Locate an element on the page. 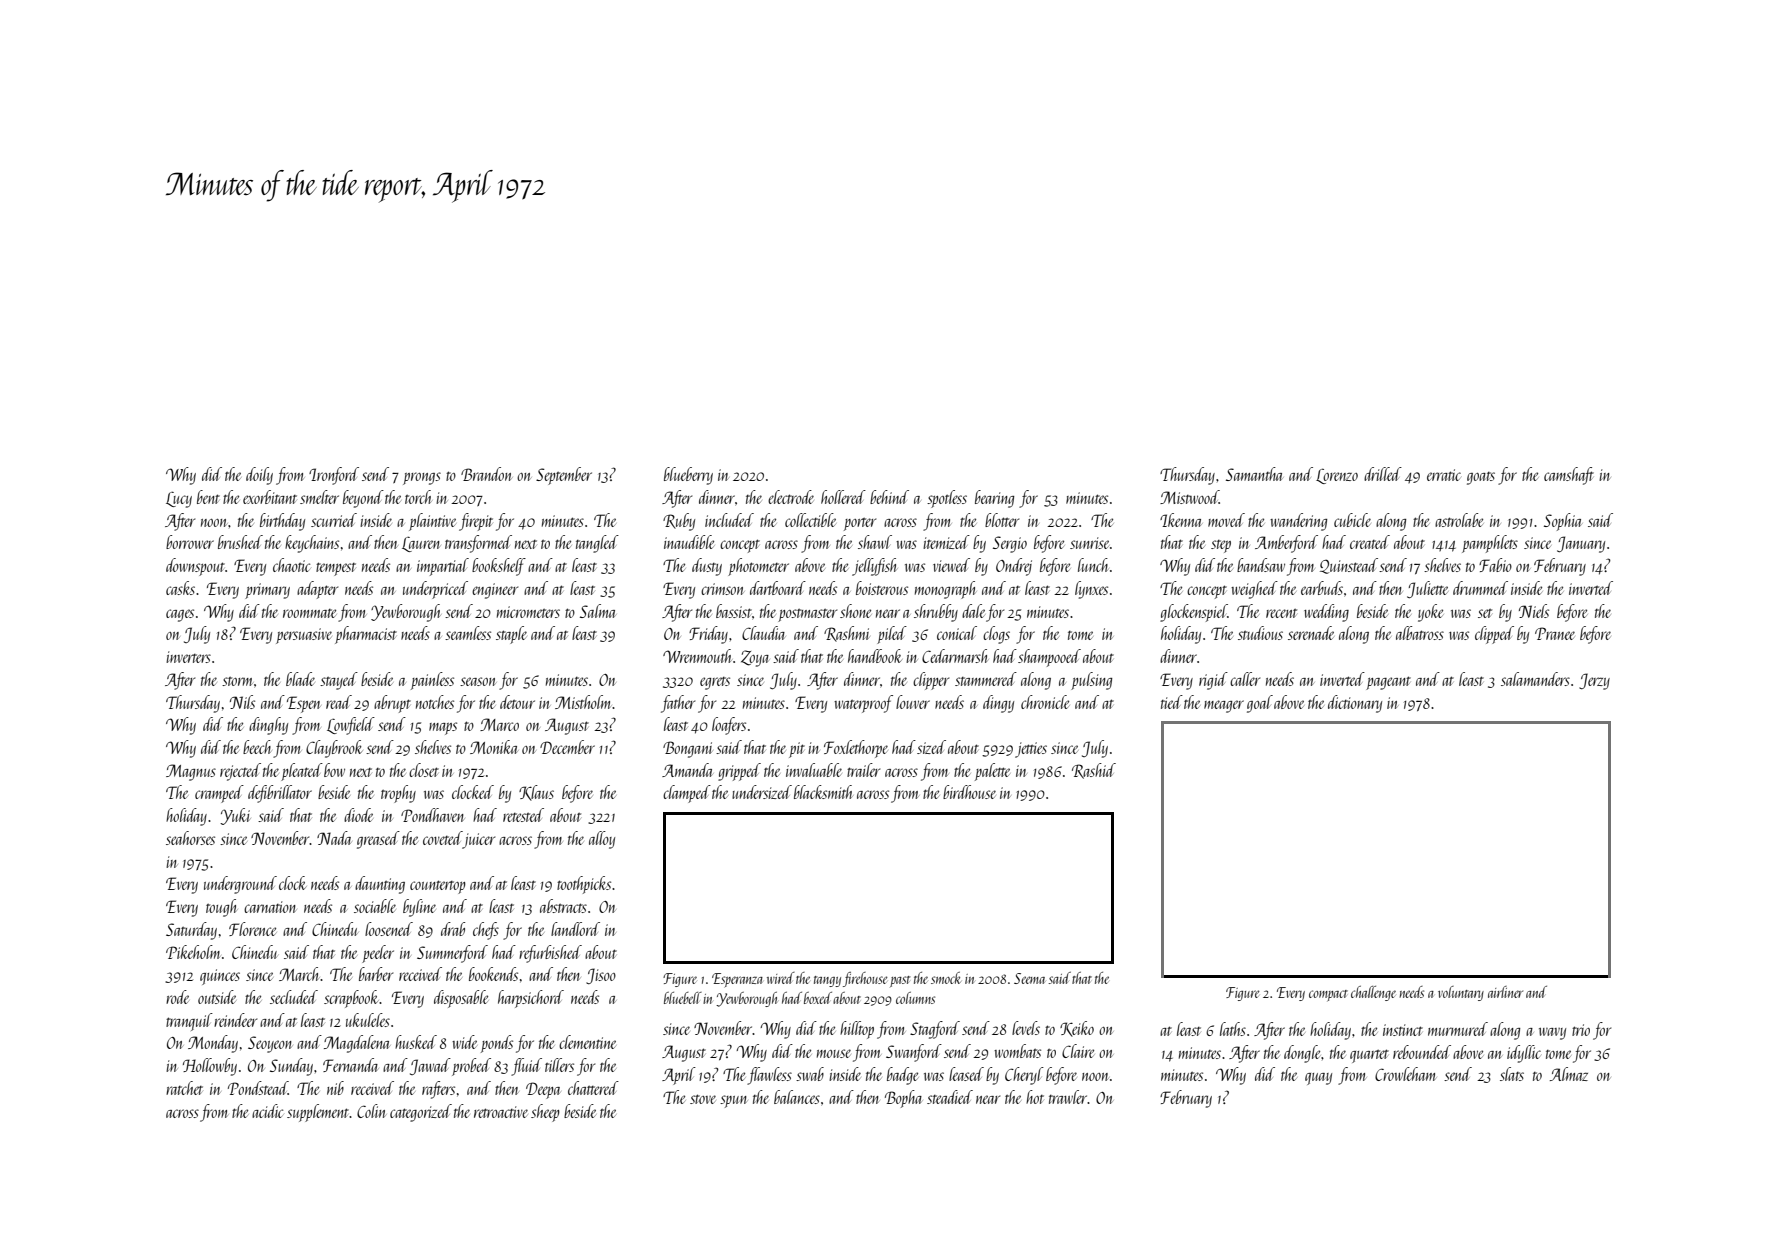  Claybrook is located at coordinates (334, 749).
